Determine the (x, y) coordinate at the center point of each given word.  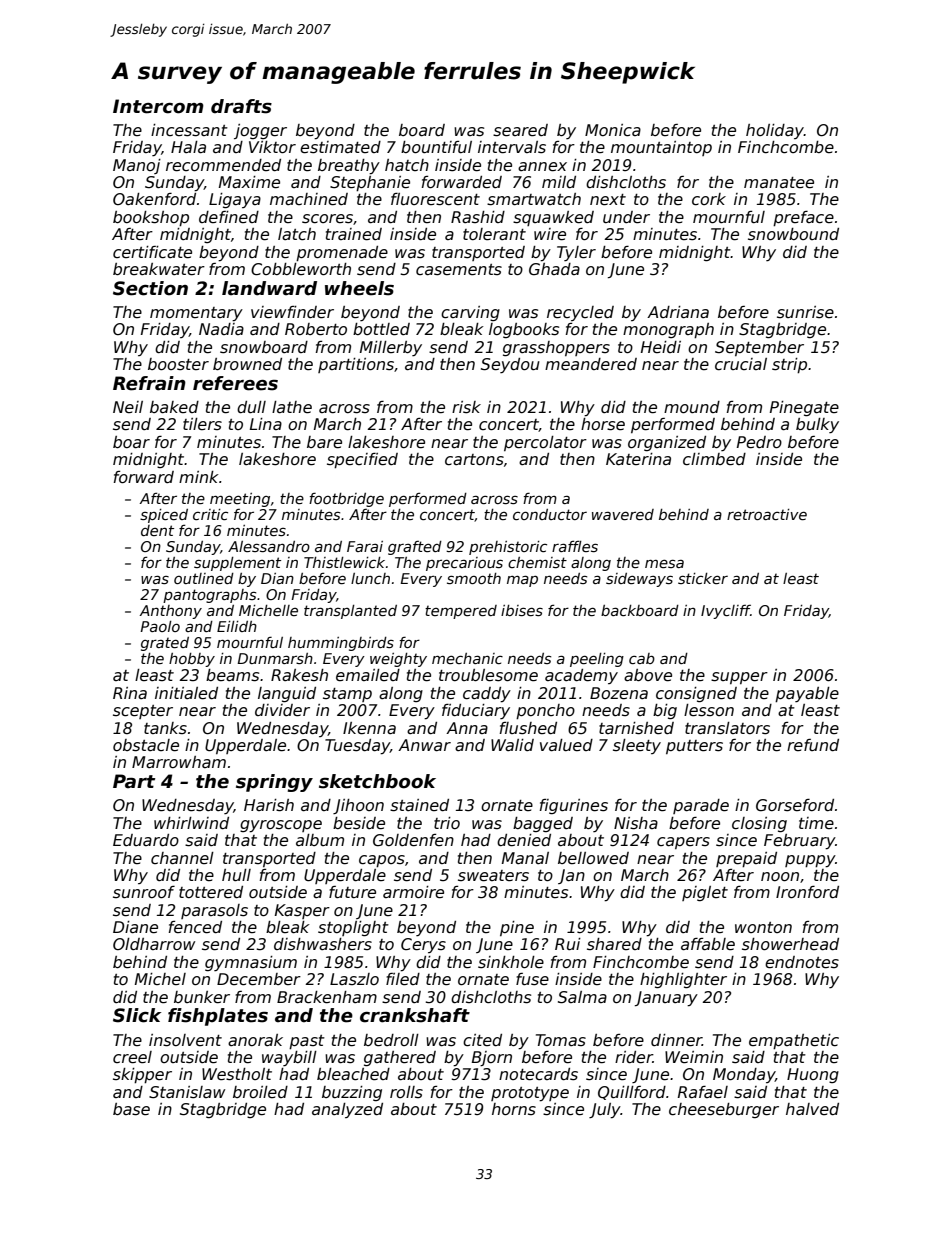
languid (287, 694)
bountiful (436, 147)
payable (807, 694)
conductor (550, 514)
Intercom (158, 106)
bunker (202, 997)
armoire (413, 892)
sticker (703, 578)
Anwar (424, 745)
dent (157, 530)
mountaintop (661, 148)
